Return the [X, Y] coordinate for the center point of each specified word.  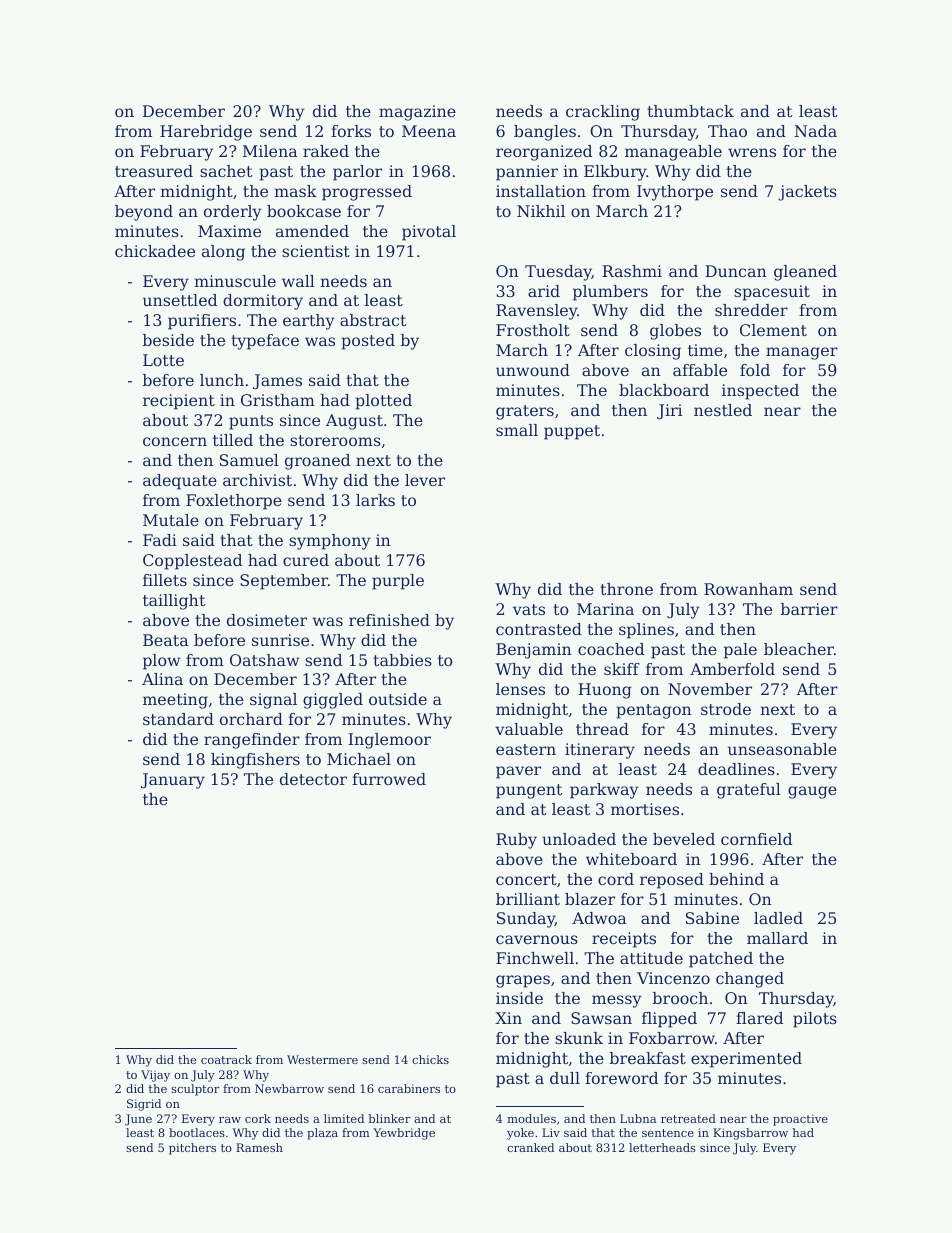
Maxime [229, 231]
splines [646, 631]
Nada [816, 131]
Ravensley [536, 312]
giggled [333, 701]
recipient [179, 402]
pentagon [654, 711]
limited [344, 1118]
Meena [429, 131]
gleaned [805, 273]
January [173, 781]
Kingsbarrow [750, 1134]
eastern [526, 749]
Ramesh [259, 1147]
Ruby [516, 841]
